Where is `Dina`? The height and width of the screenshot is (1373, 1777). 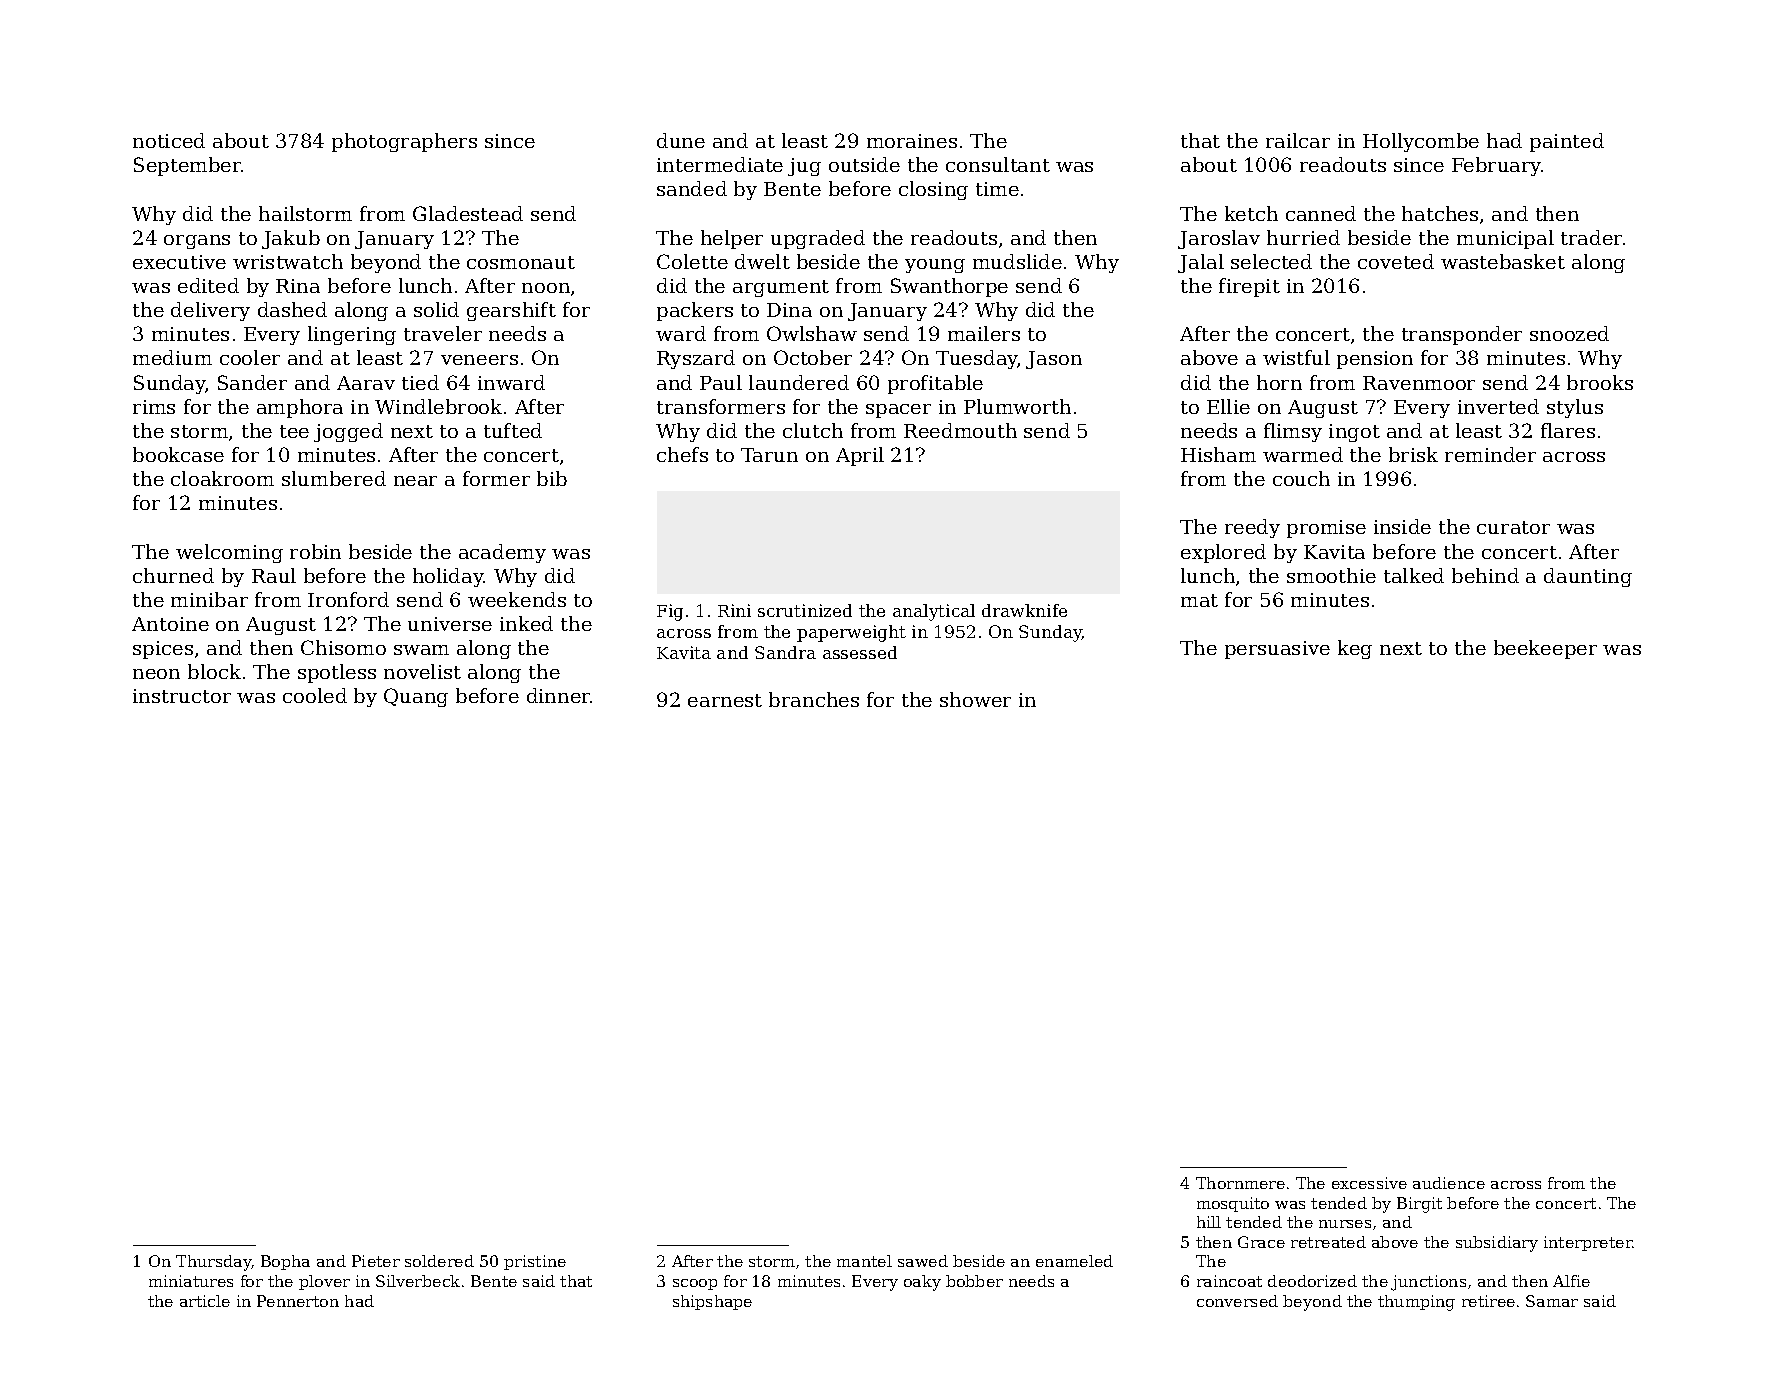
Dina is located at coordinates (789, 310).
